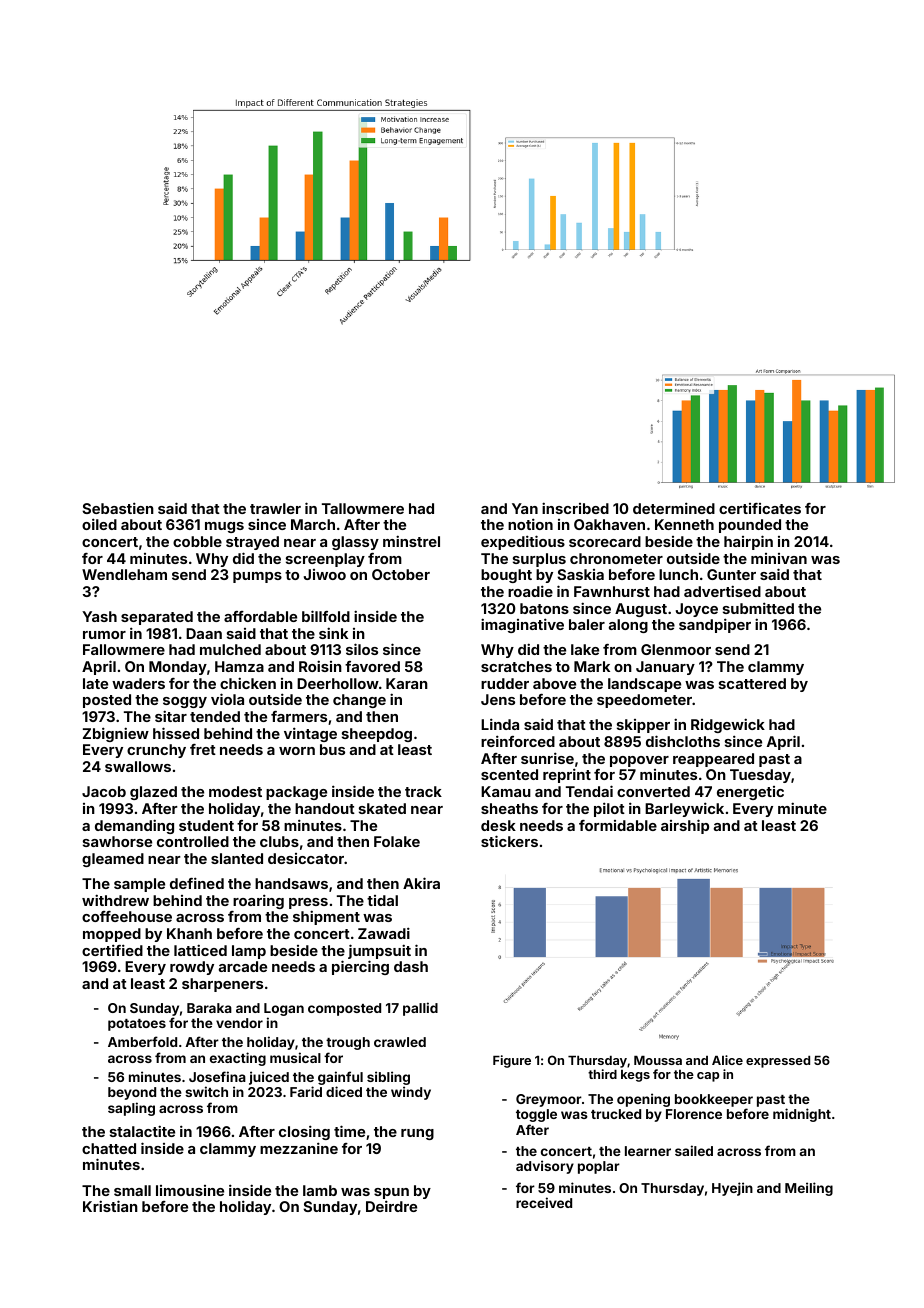  What do you see at coordinates (355, 543) in the document?
I see `glassy` at bounding box center [355, 543].
